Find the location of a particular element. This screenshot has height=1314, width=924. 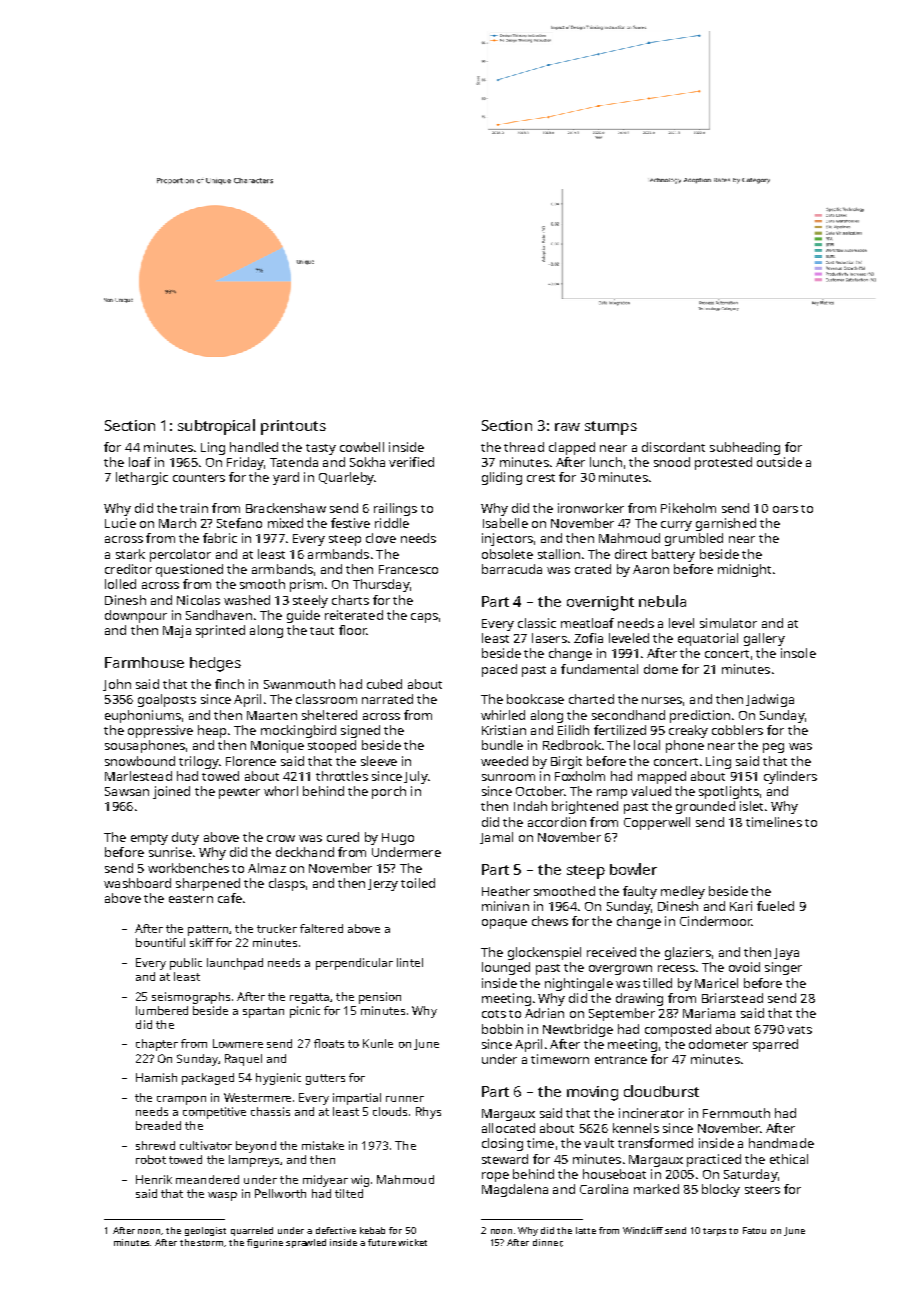

vats is located at coordinates (799, 1030).
